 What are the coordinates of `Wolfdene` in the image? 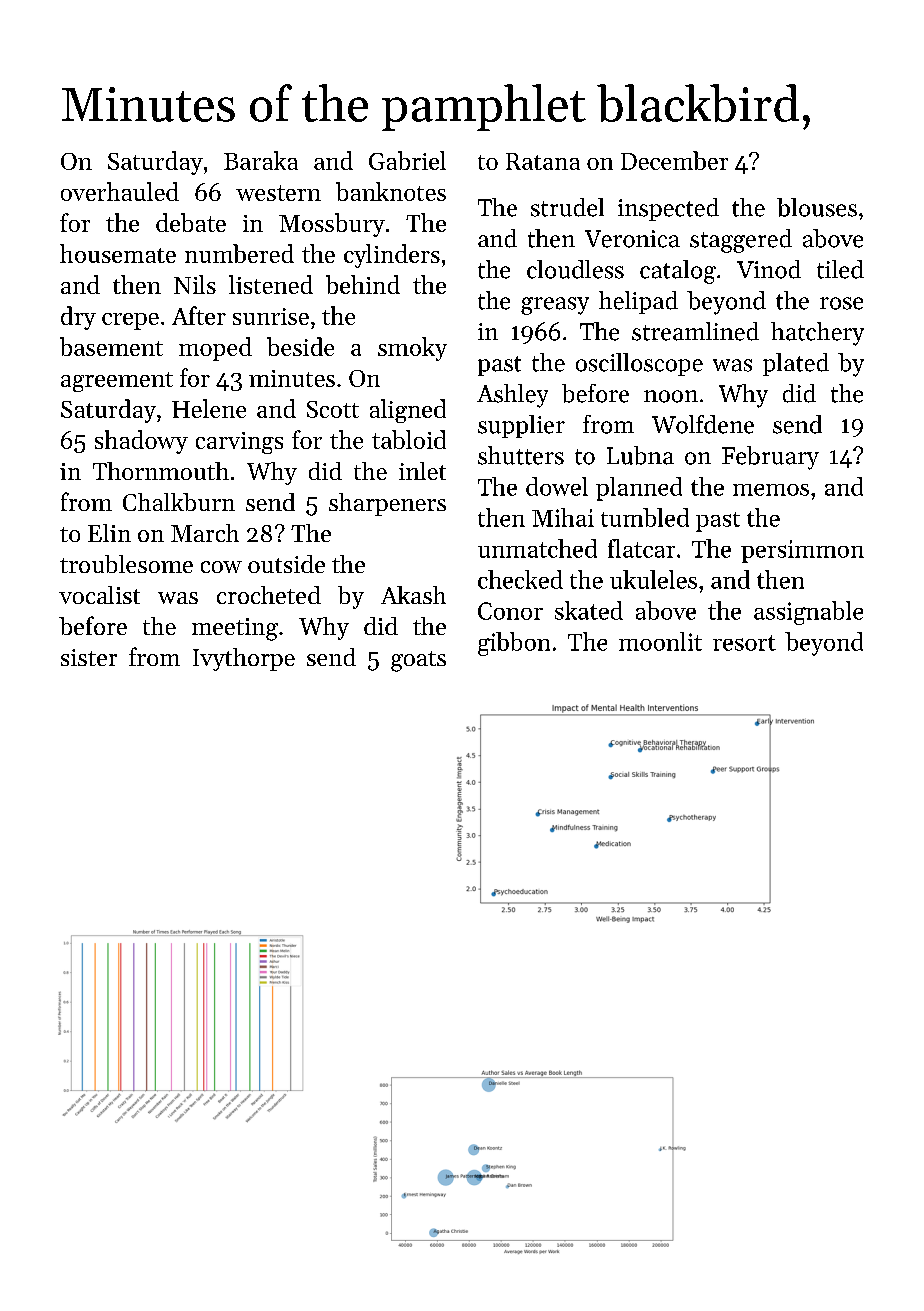 It's located at (703, 424).
